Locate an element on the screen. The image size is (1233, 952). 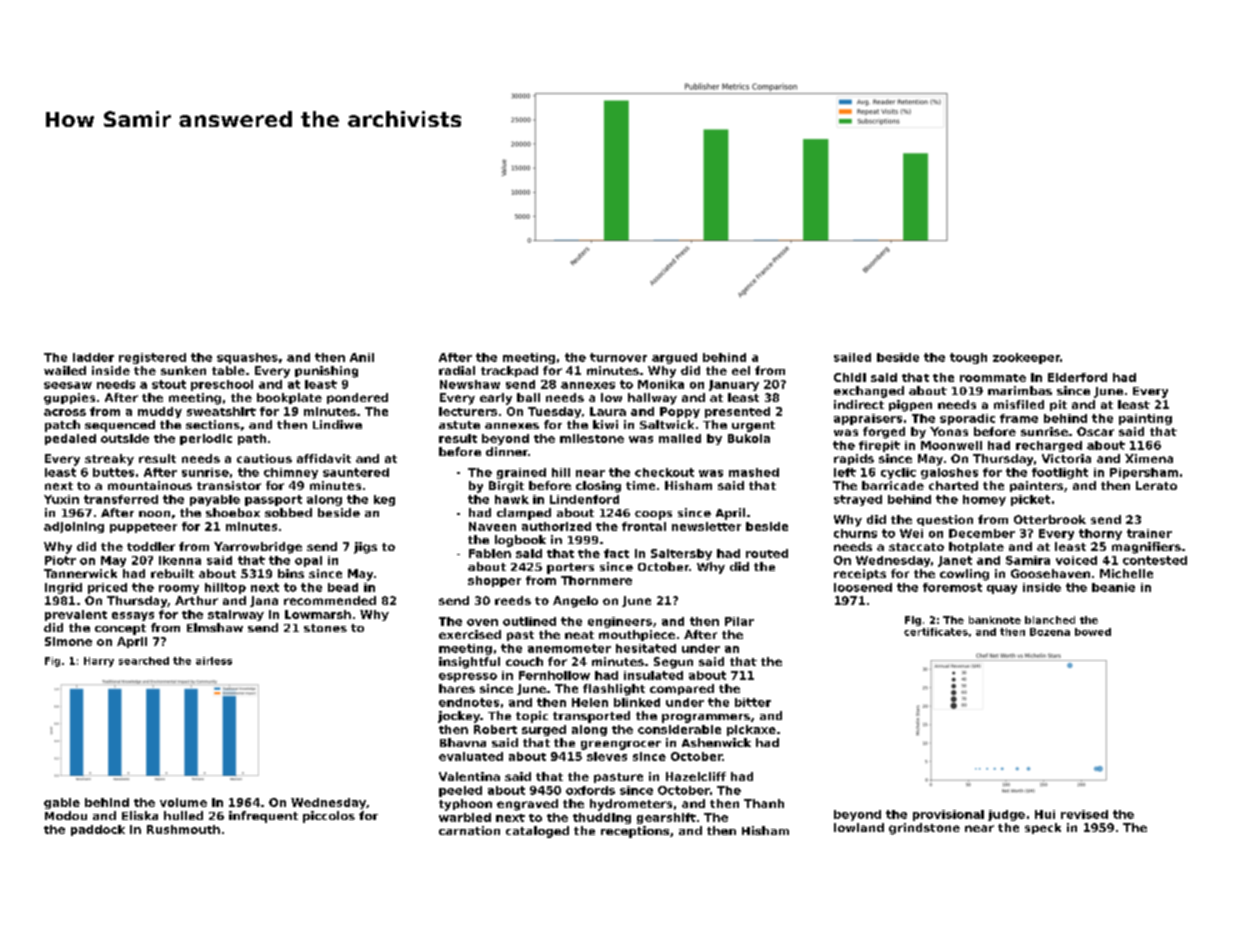
Rushmouth is located at coordinates (183, 829).
